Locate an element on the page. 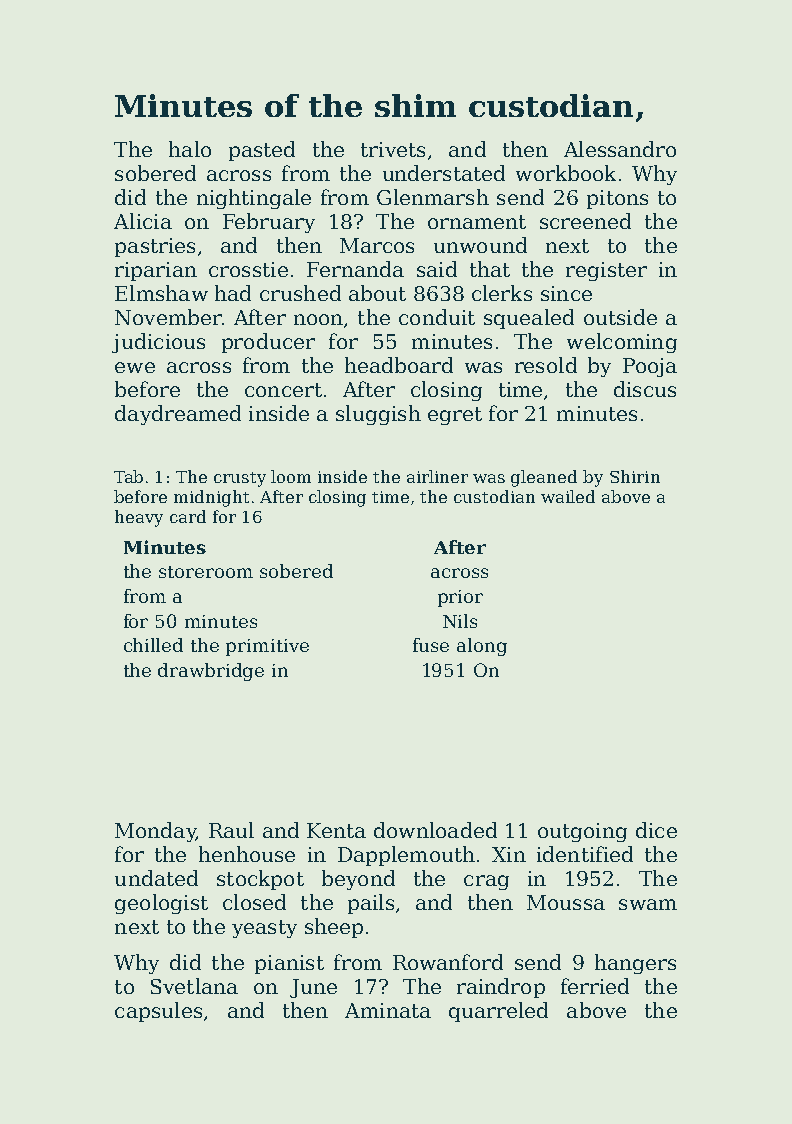 Image resolution: width=792 pixels, height=1124 pixels. dice is located at coordinates (656, 830).
